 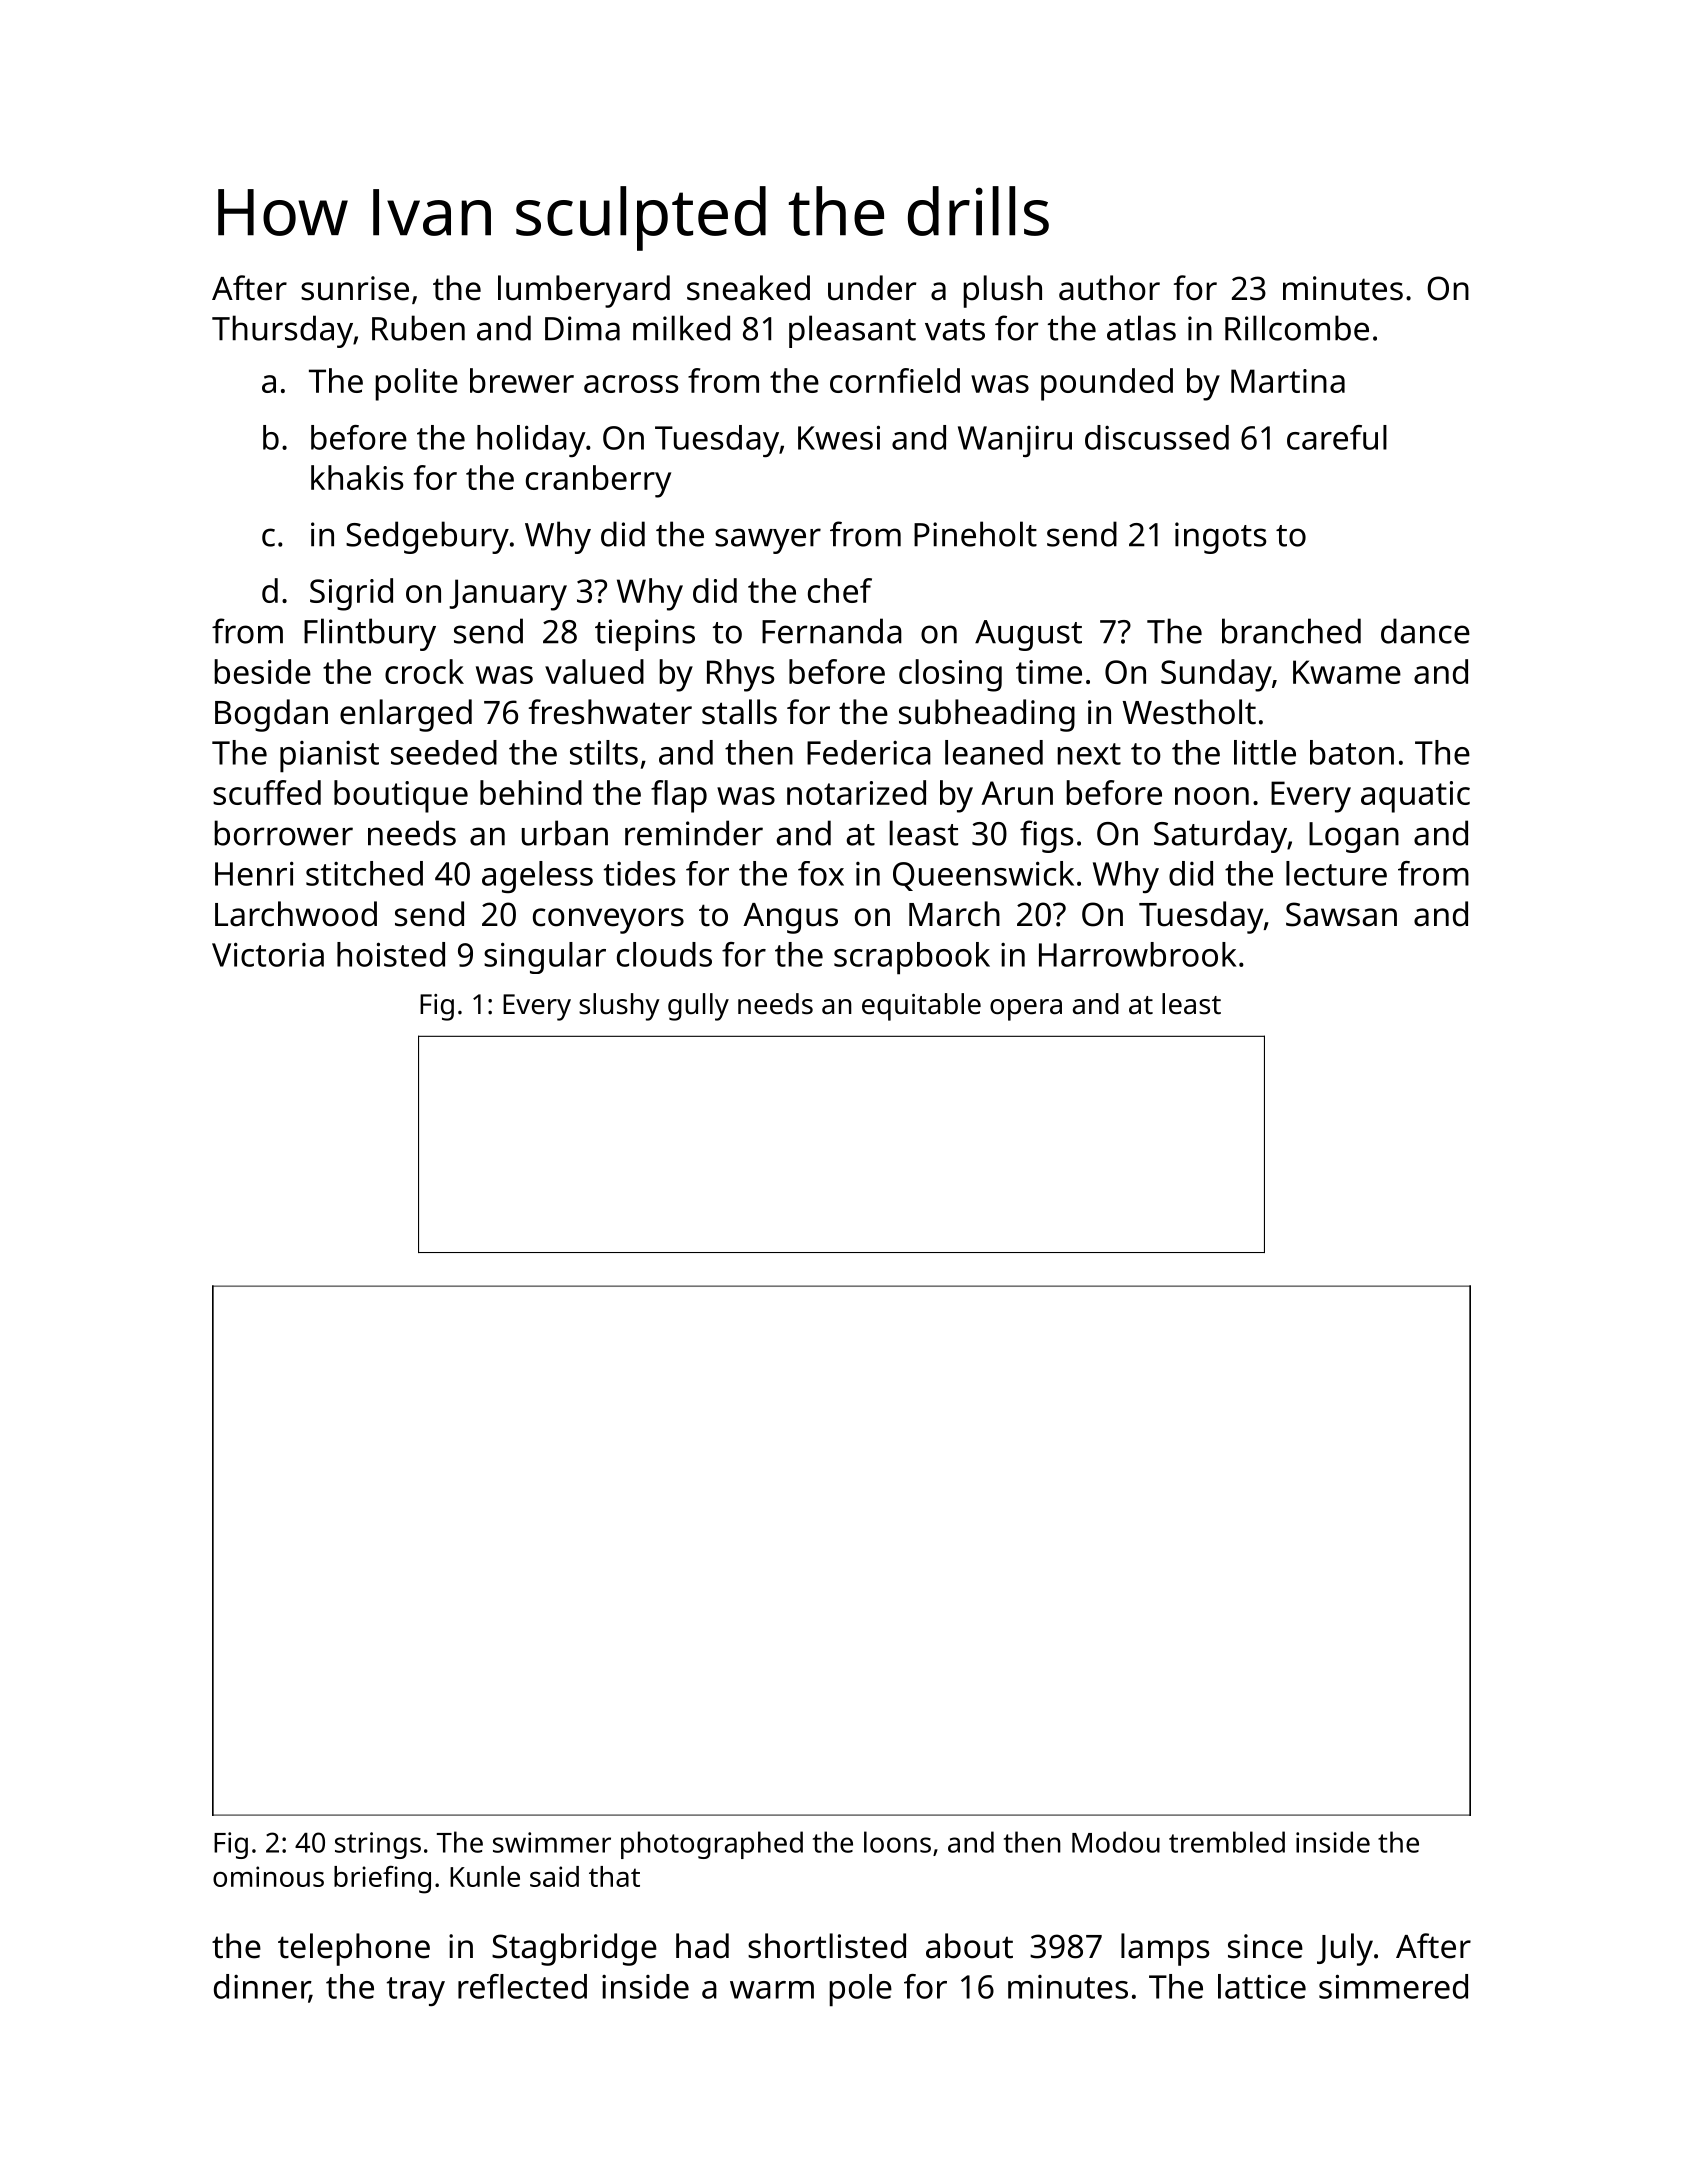 I want to click on Sawsan, so click(x=1341, y=914).
